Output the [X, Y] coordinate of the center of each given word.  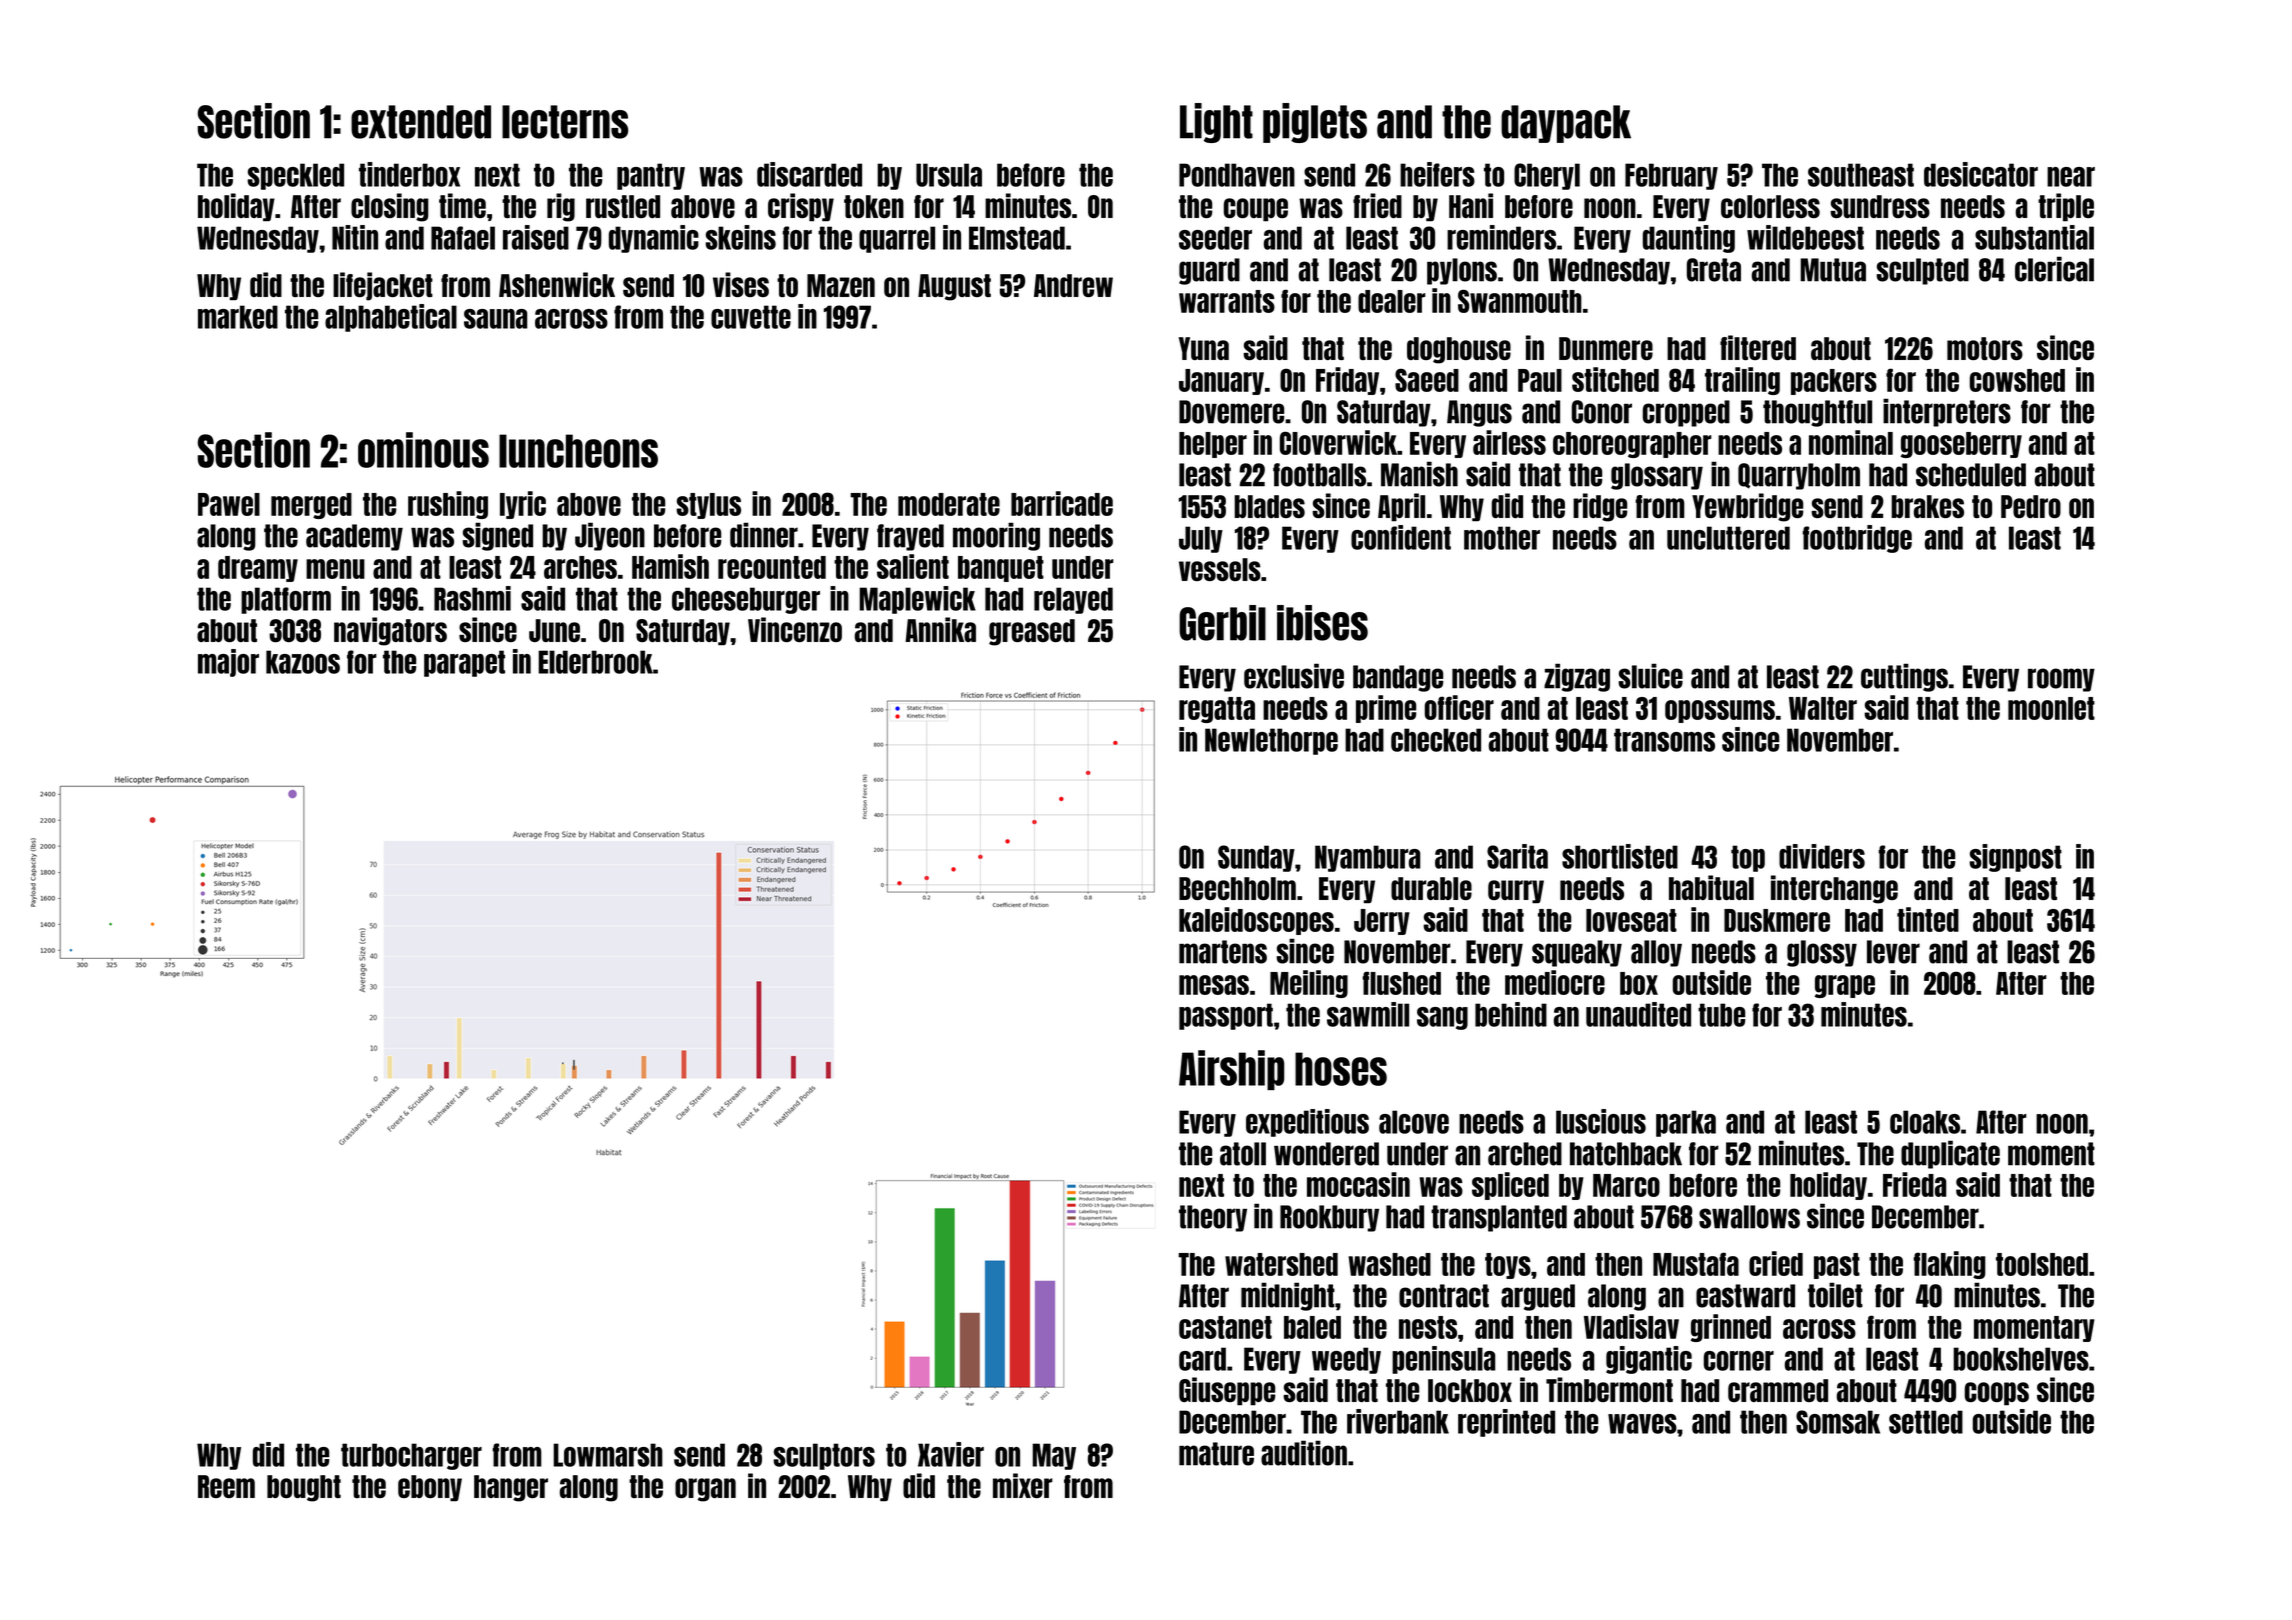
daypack [1566, 124]
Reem [226, 1486]
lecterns [565, 122]
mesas [1214, 985]
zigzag [1577, 677]
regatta [1217, 710]
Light [1216, 123]
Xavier [951, 1454]
